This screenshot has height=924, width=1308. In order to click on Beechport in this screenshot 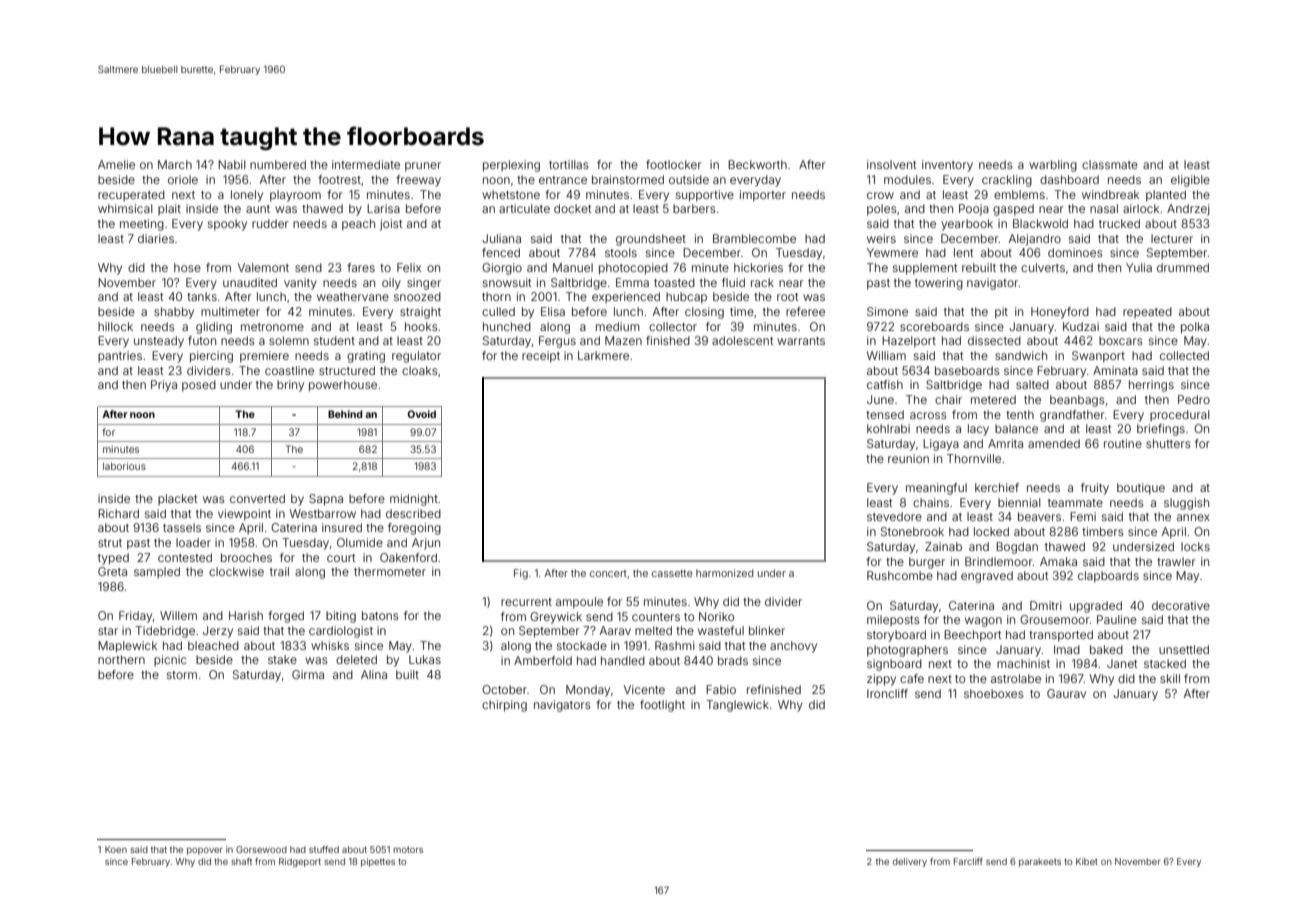, I will do `click(972, 636)`.
